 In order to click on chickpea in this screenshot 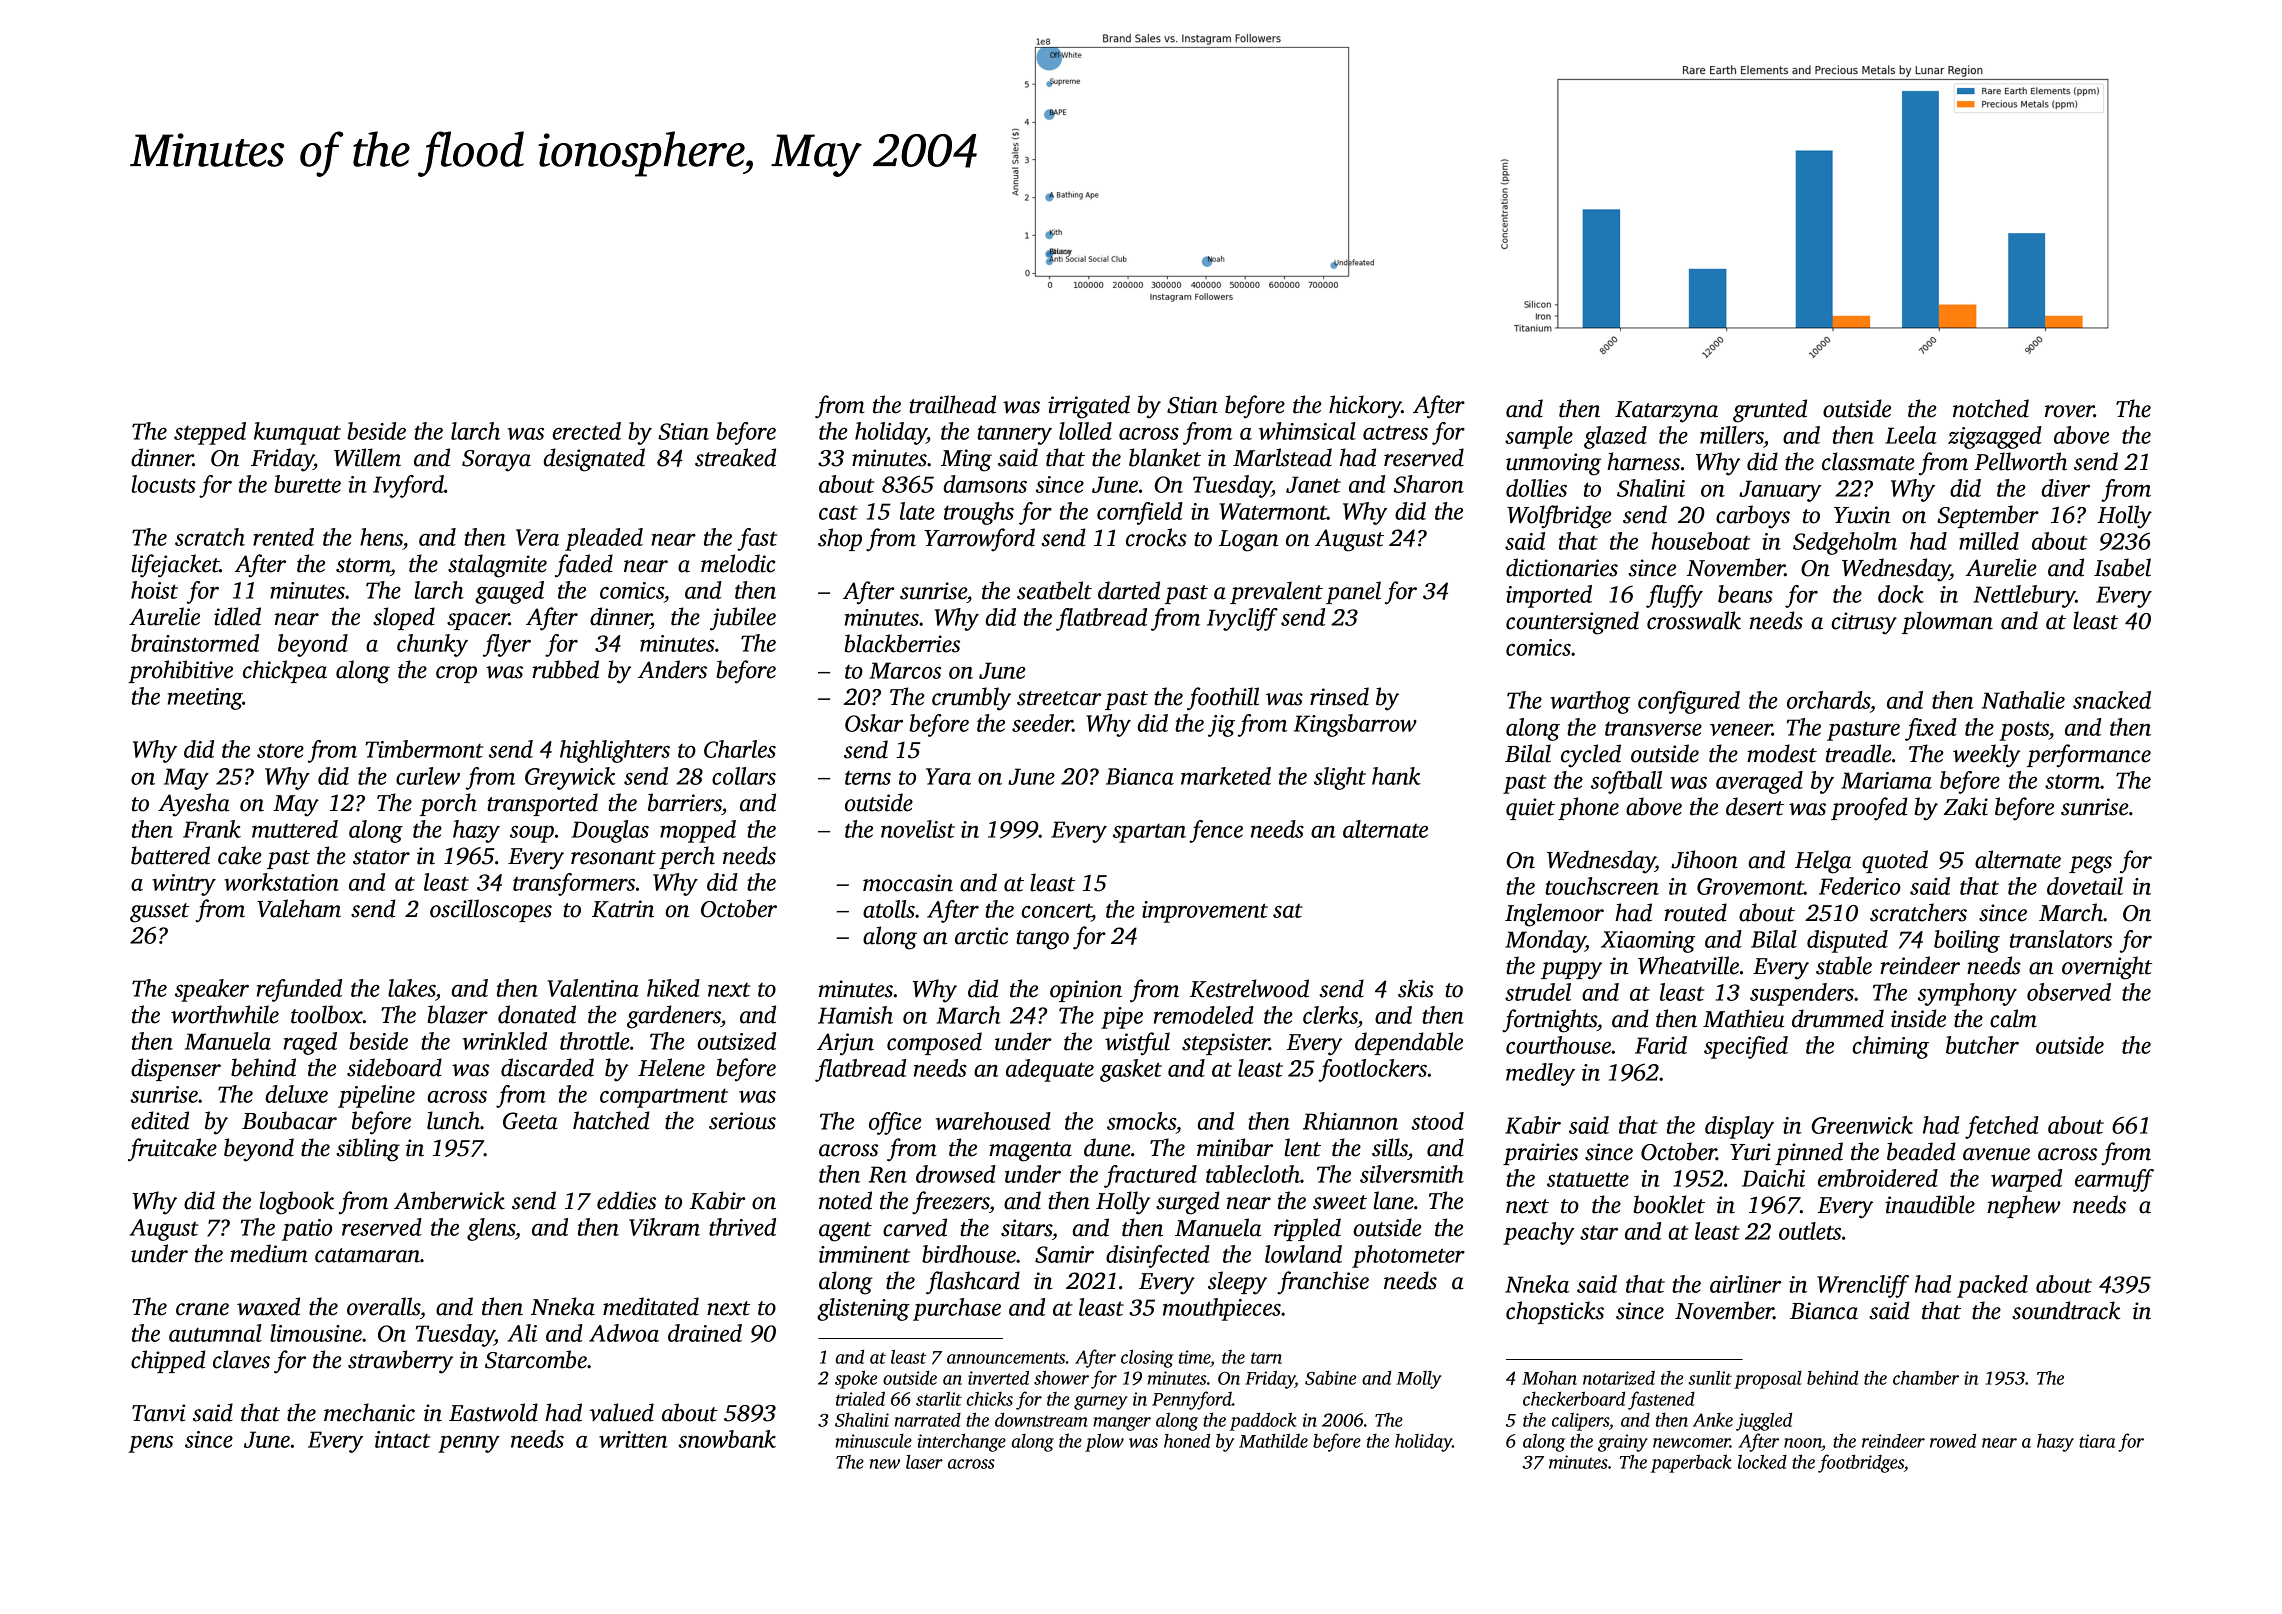, I will do `click(285, 671)`.
